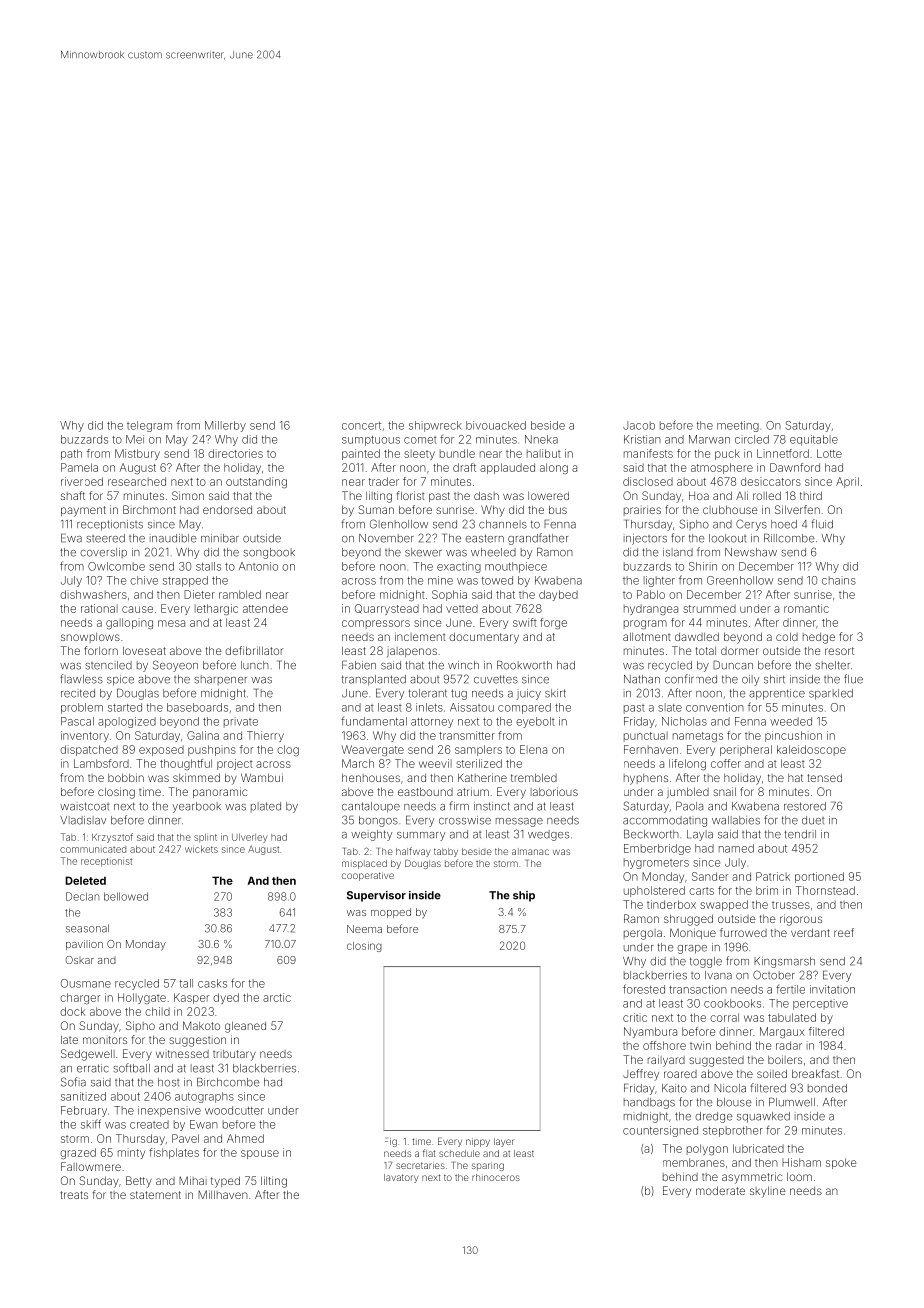 The image size is (924, 1308). I want to click on bongos, so click(378, 821).
